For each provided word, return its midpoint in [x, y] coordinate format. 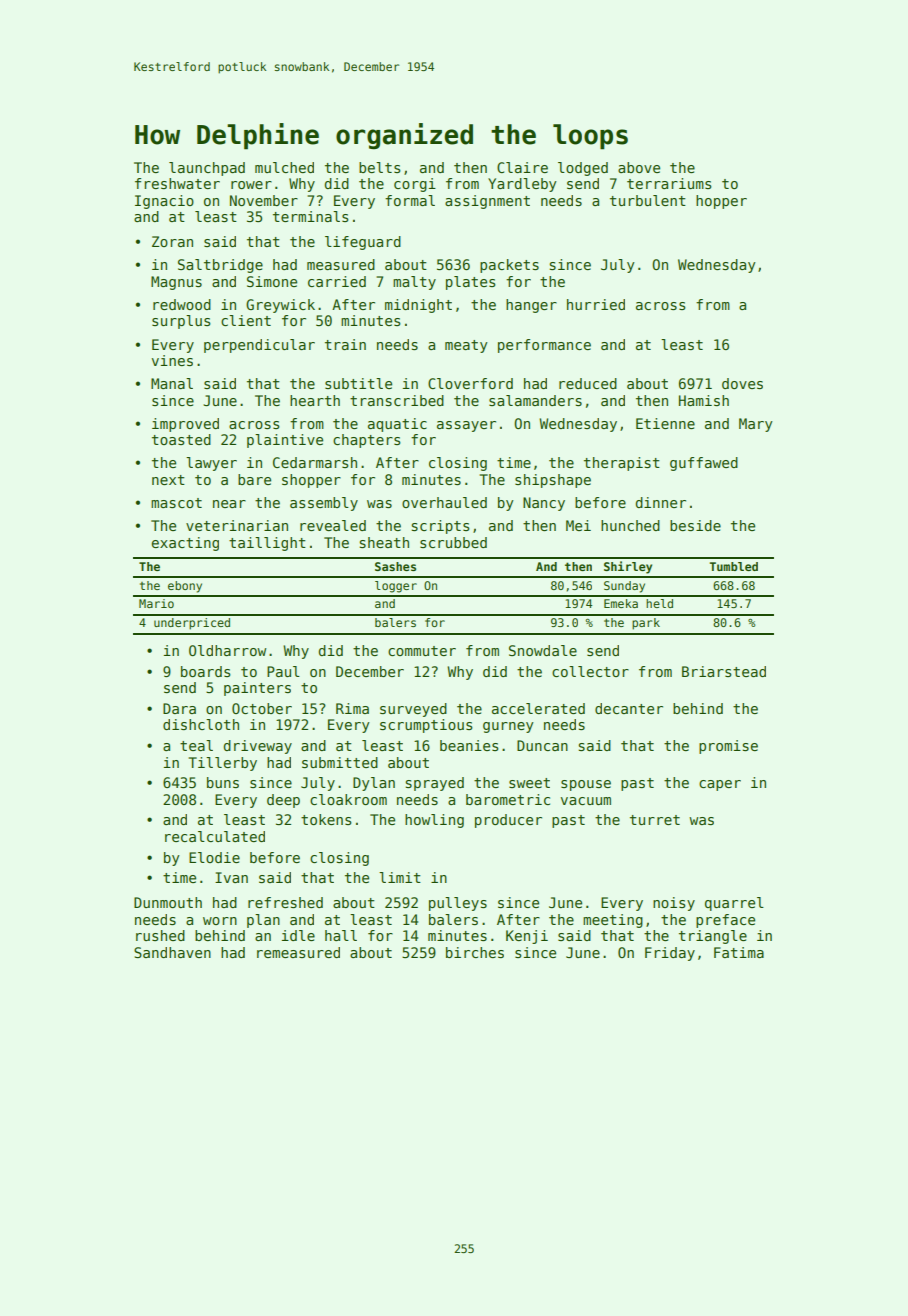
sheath [384, 542]
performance [544, 346]
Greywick [280, 306]
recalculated [215, 836]
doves [742, 383]
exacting [185, 544]
